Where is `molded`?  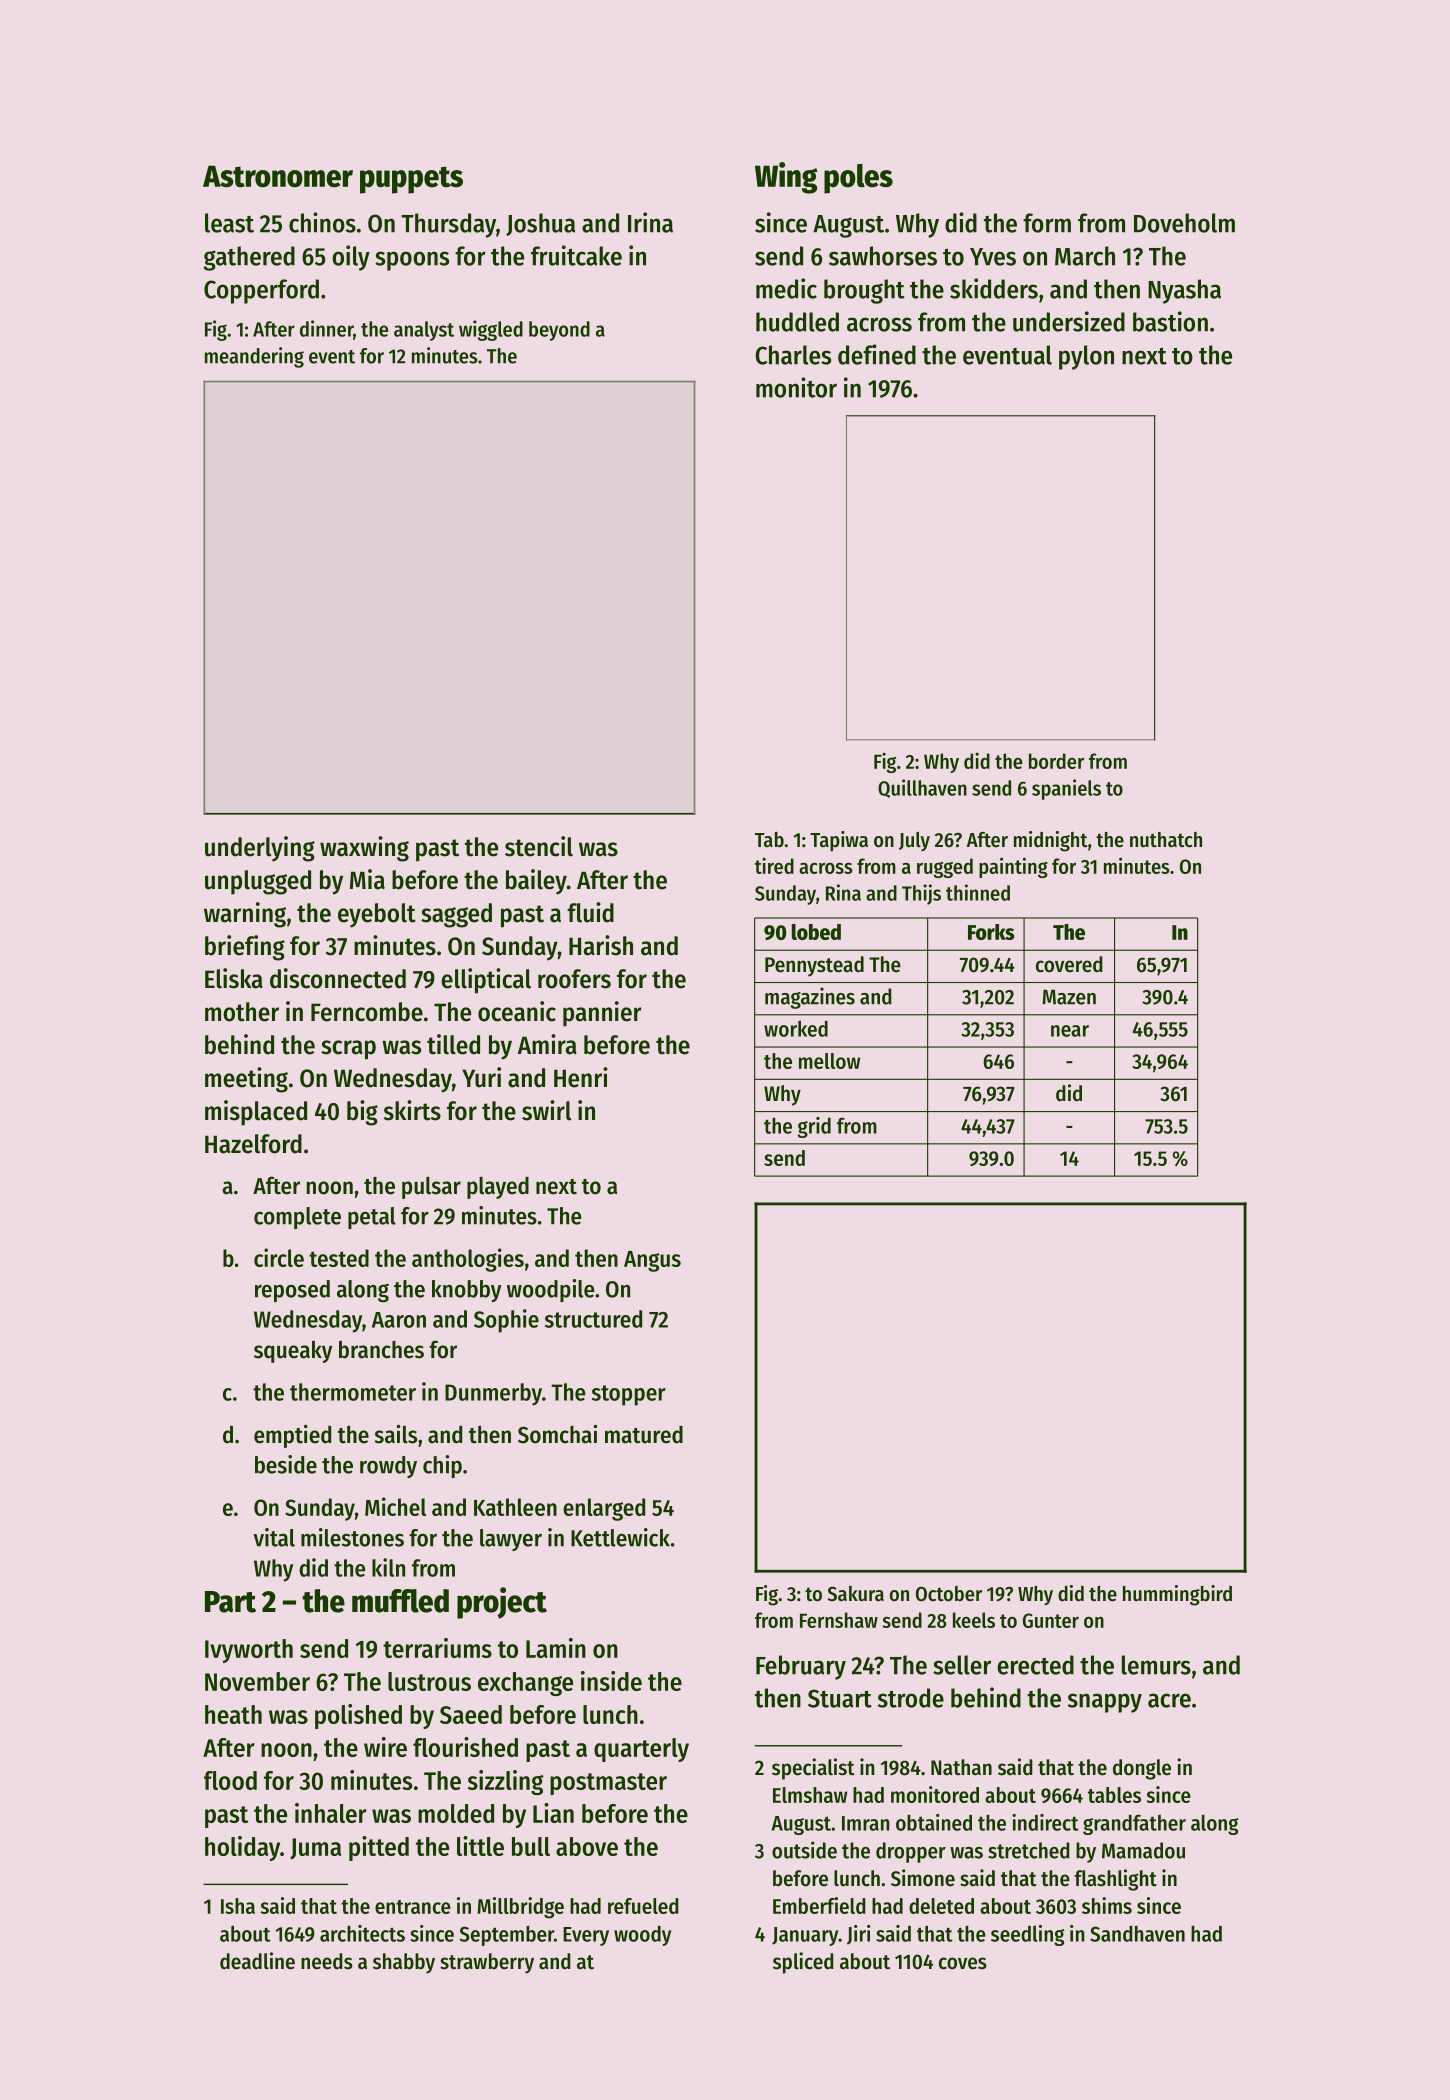 molded is located at coordinates (456, 1813).
